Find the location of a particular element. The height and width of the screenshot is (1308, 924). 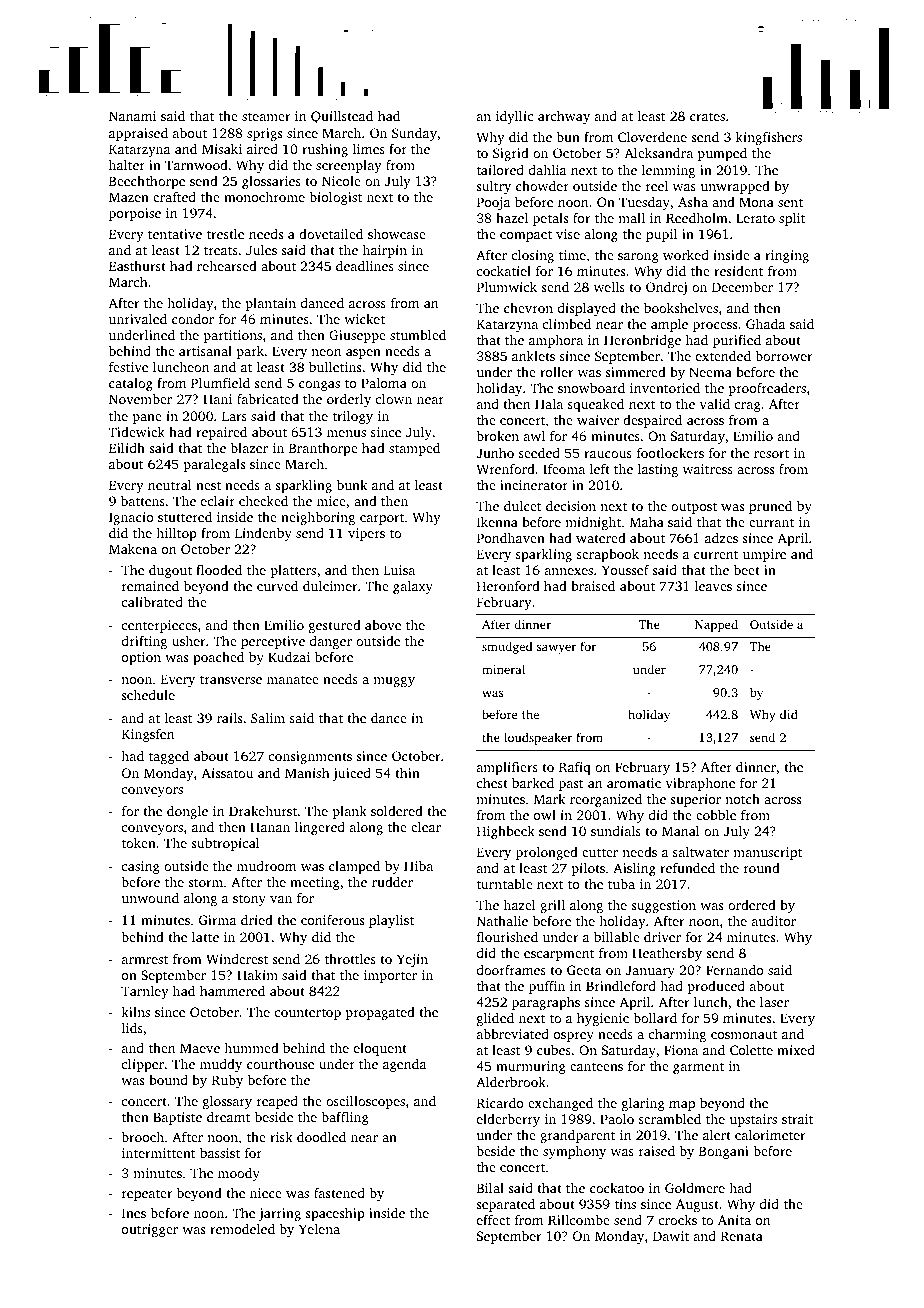

proofreaders is located at coordinates (767, 389).
